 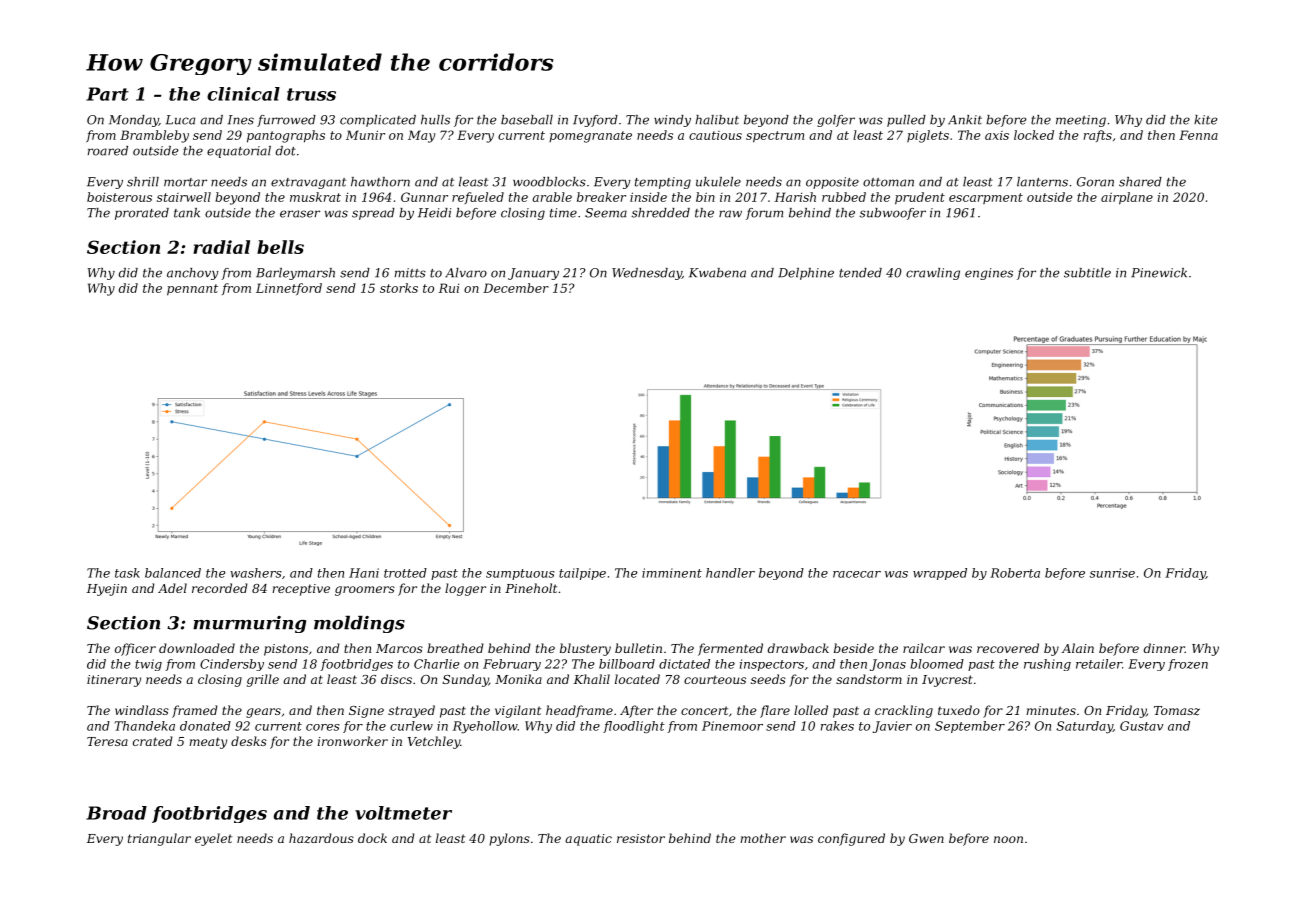 What do you see at coordinates (107, 94) in the screenshot?
I see `Part` at bounding box center [107, 94].
